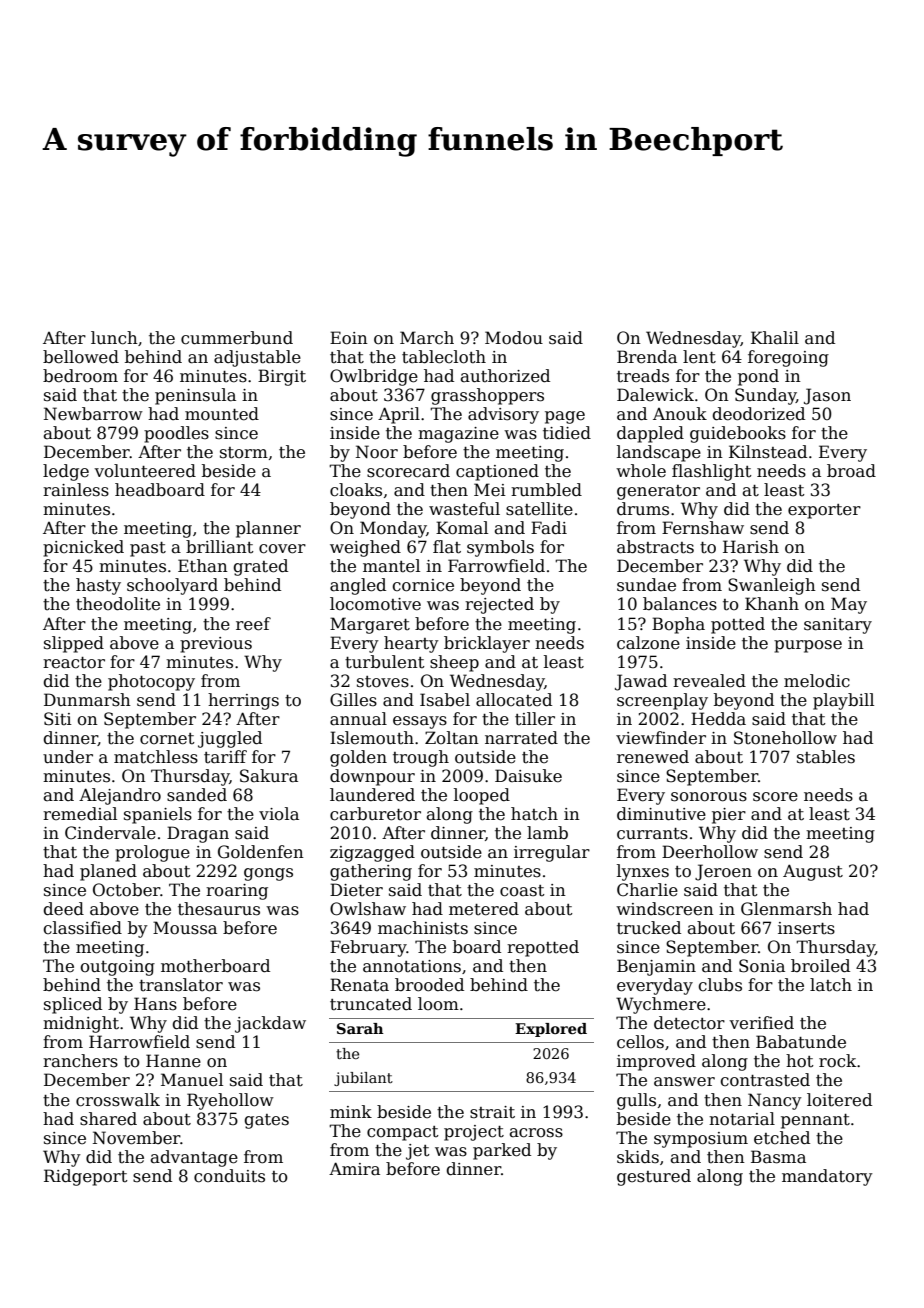 The image size is (924, 1308). Describe the element at coordinates (653, 757) in the page. I see `renewed` at that location.
